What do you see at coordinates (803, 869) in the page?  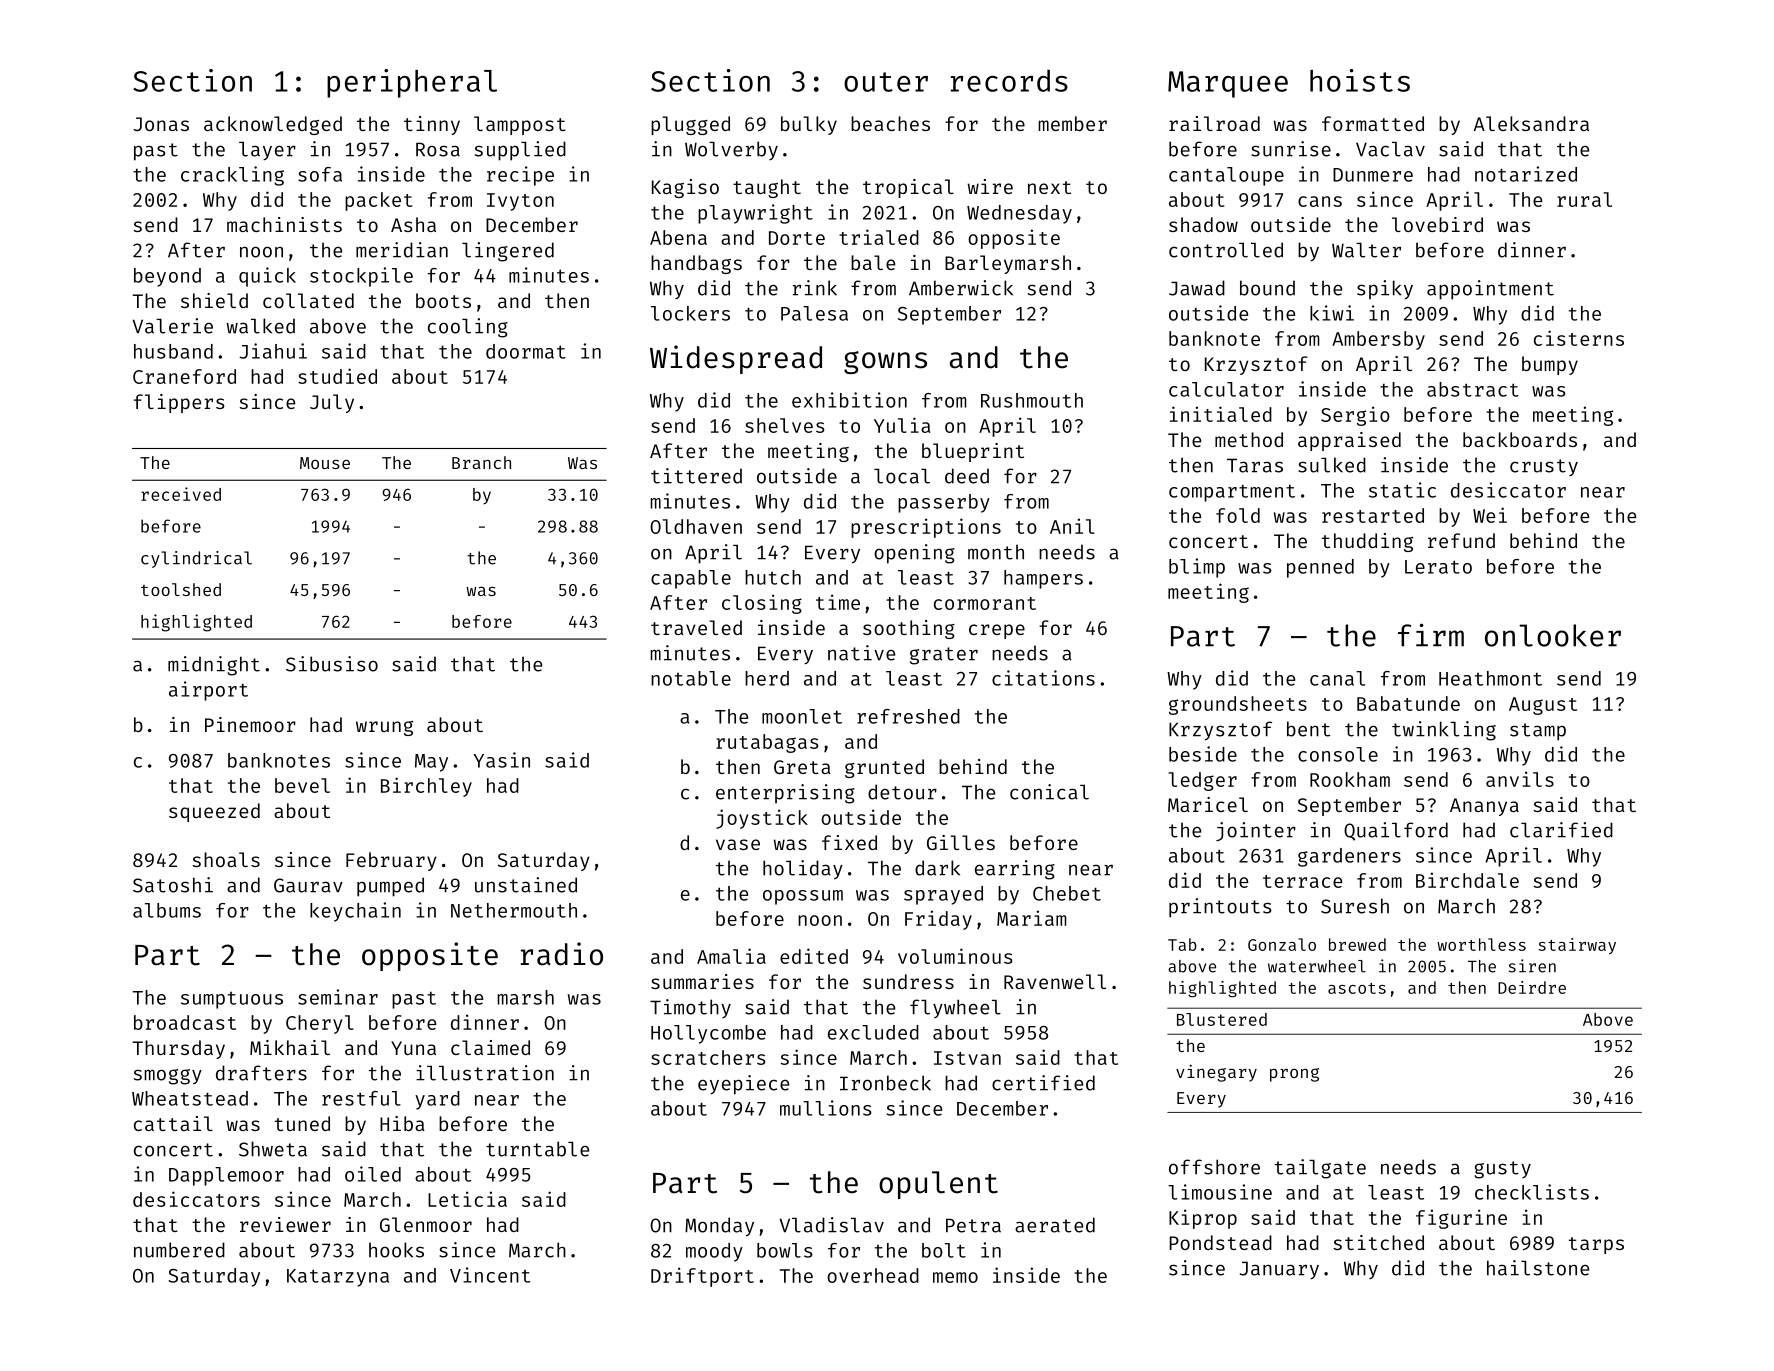 I see `holiday` at bounding box center [803, 869].
